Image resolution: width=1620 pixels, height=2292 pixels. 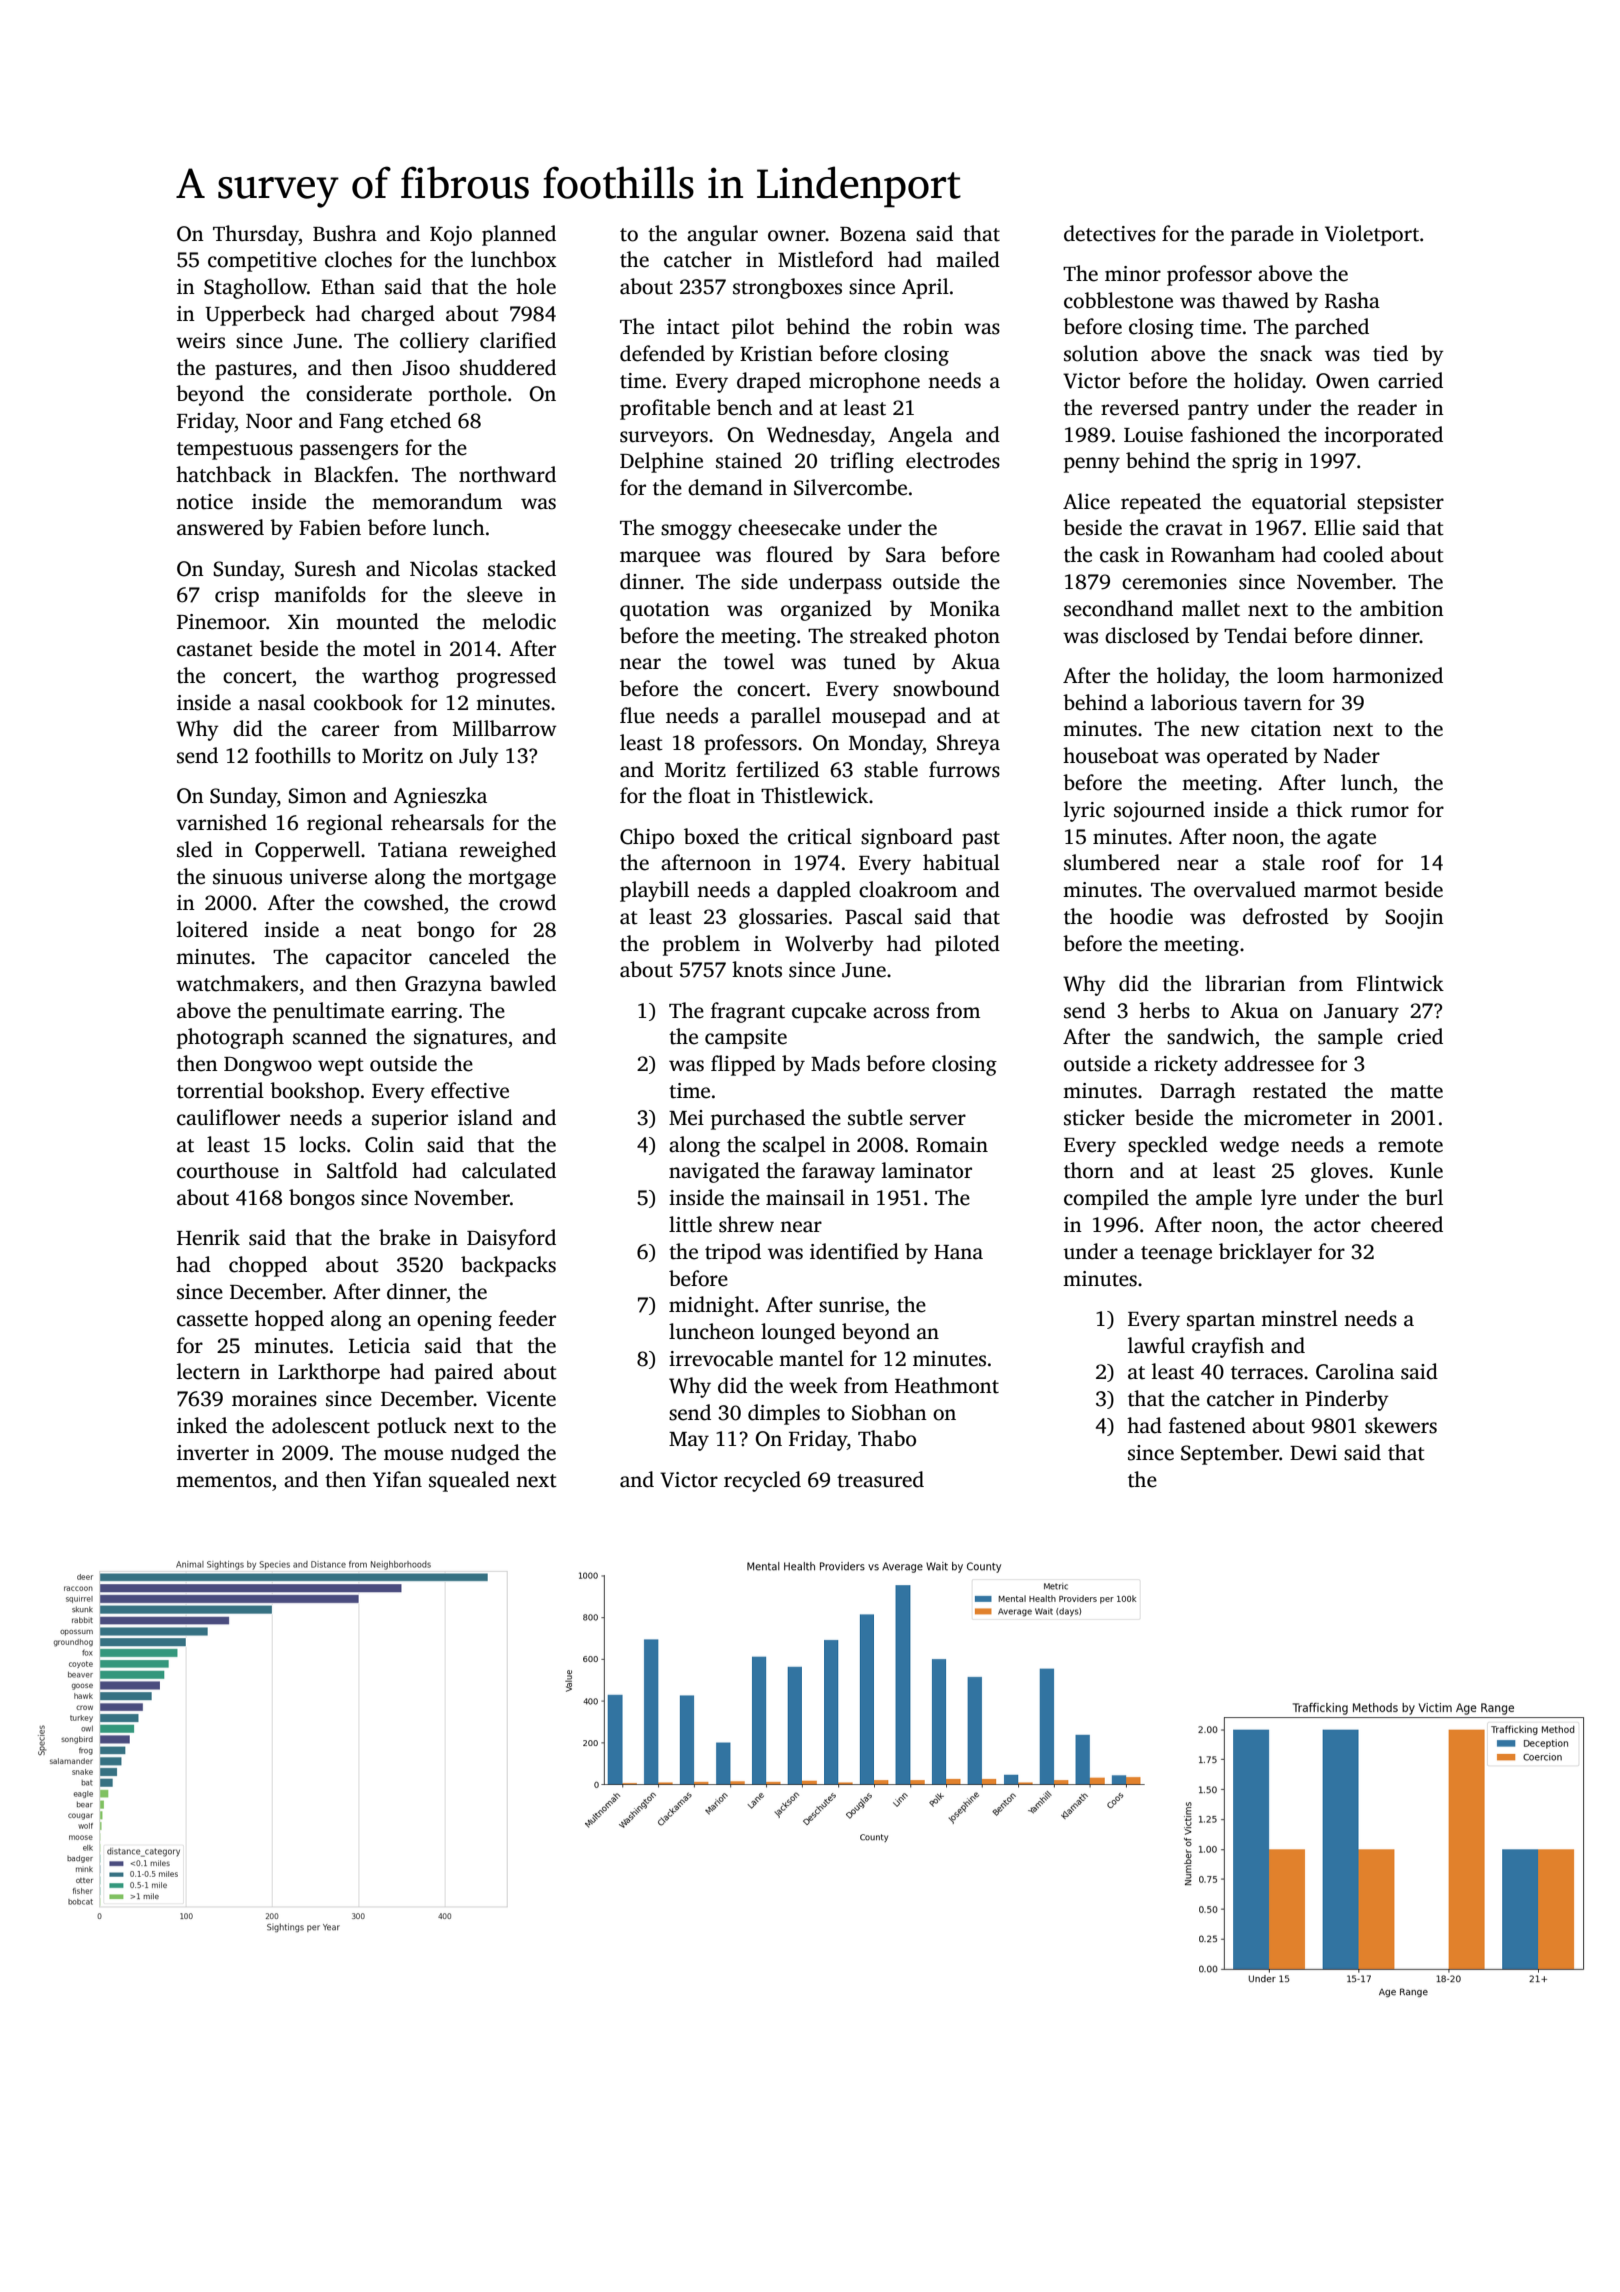 What do you see at coordinates (1110, 233) in the screenshot?
I see `detectives` at bounding box center [1110, 233].
